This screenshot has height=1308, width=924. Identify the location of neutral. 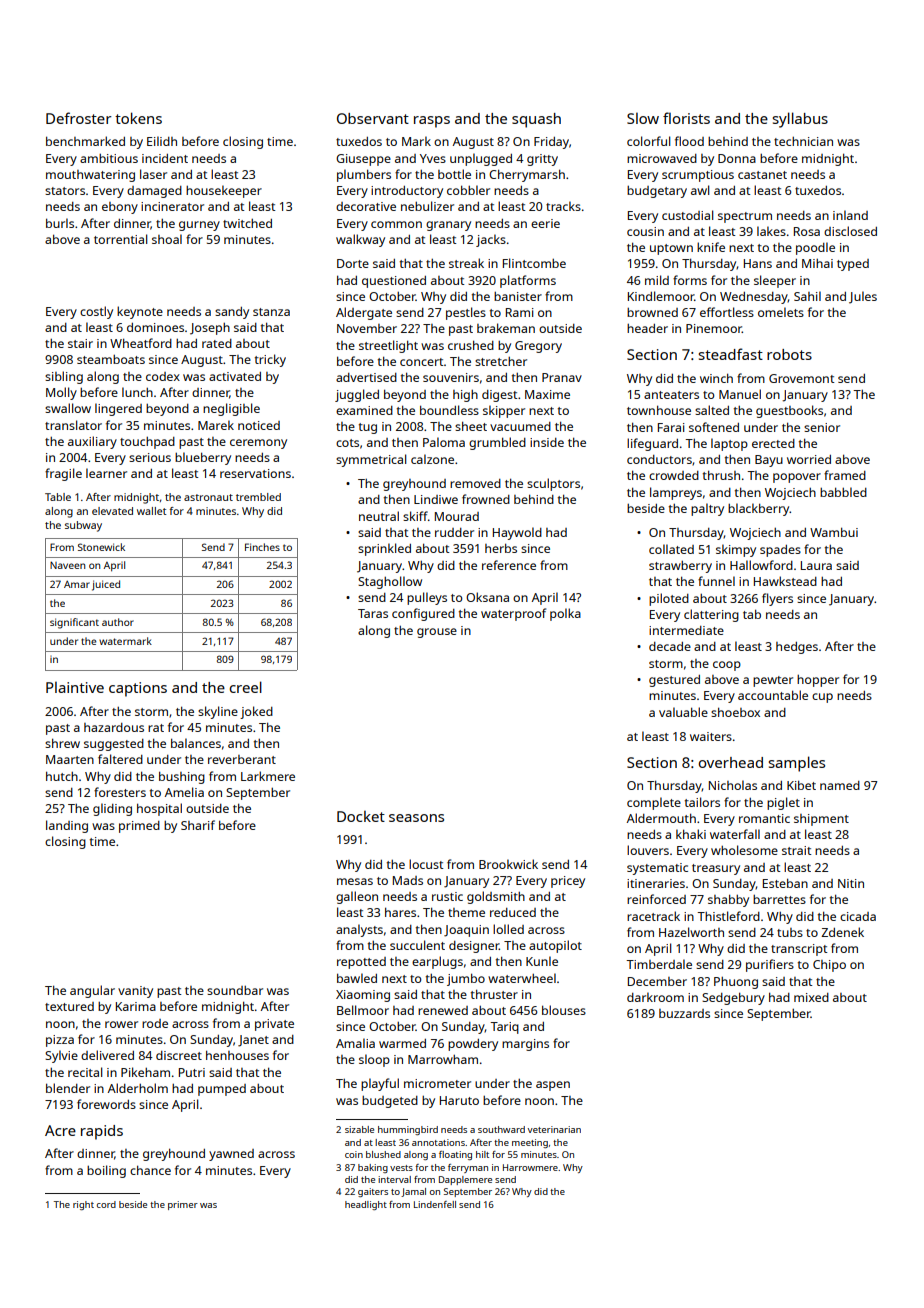
(379, 516).
